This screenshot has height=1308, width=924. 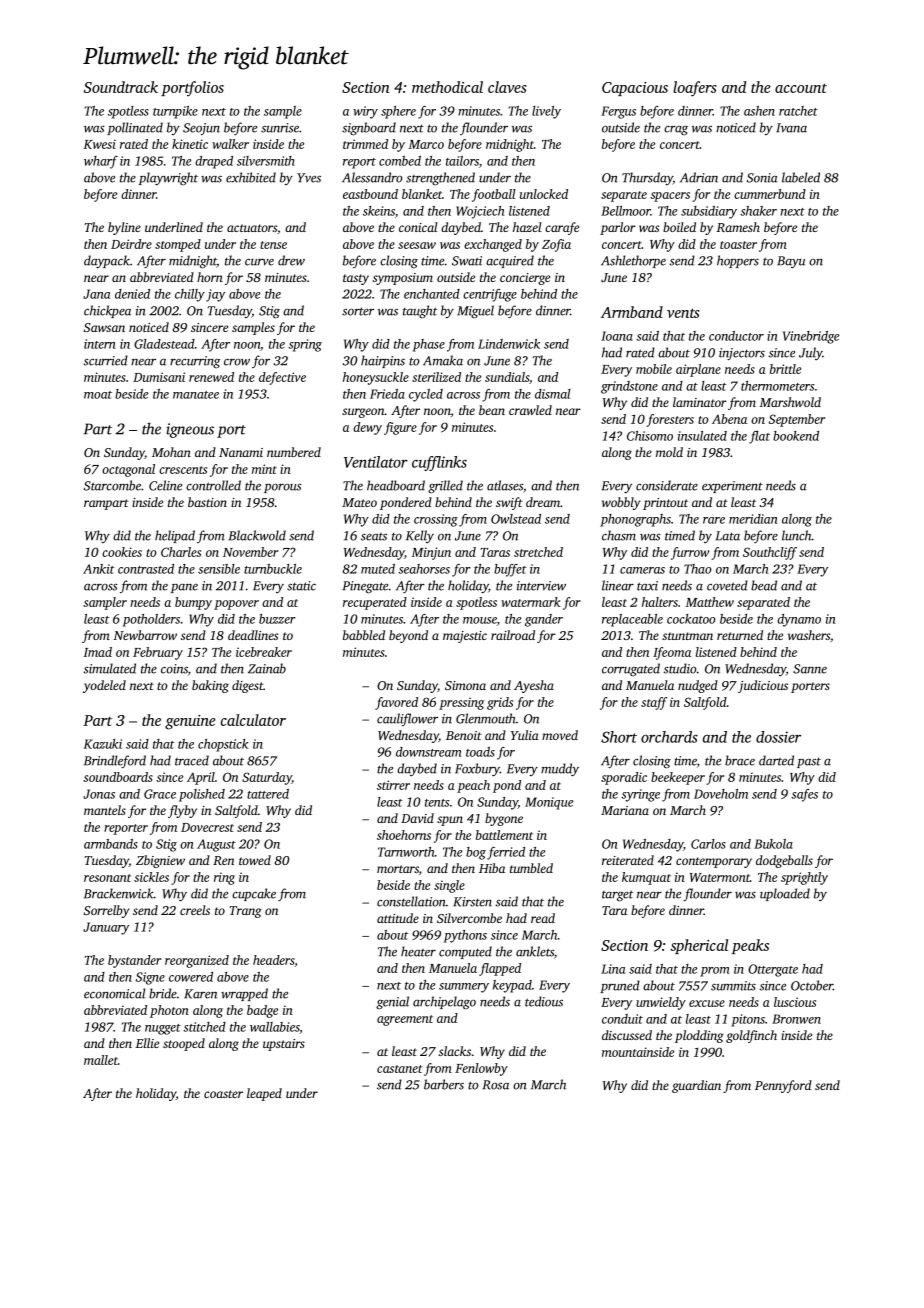 I want to click on orchards, so click(x=669, y=737).
